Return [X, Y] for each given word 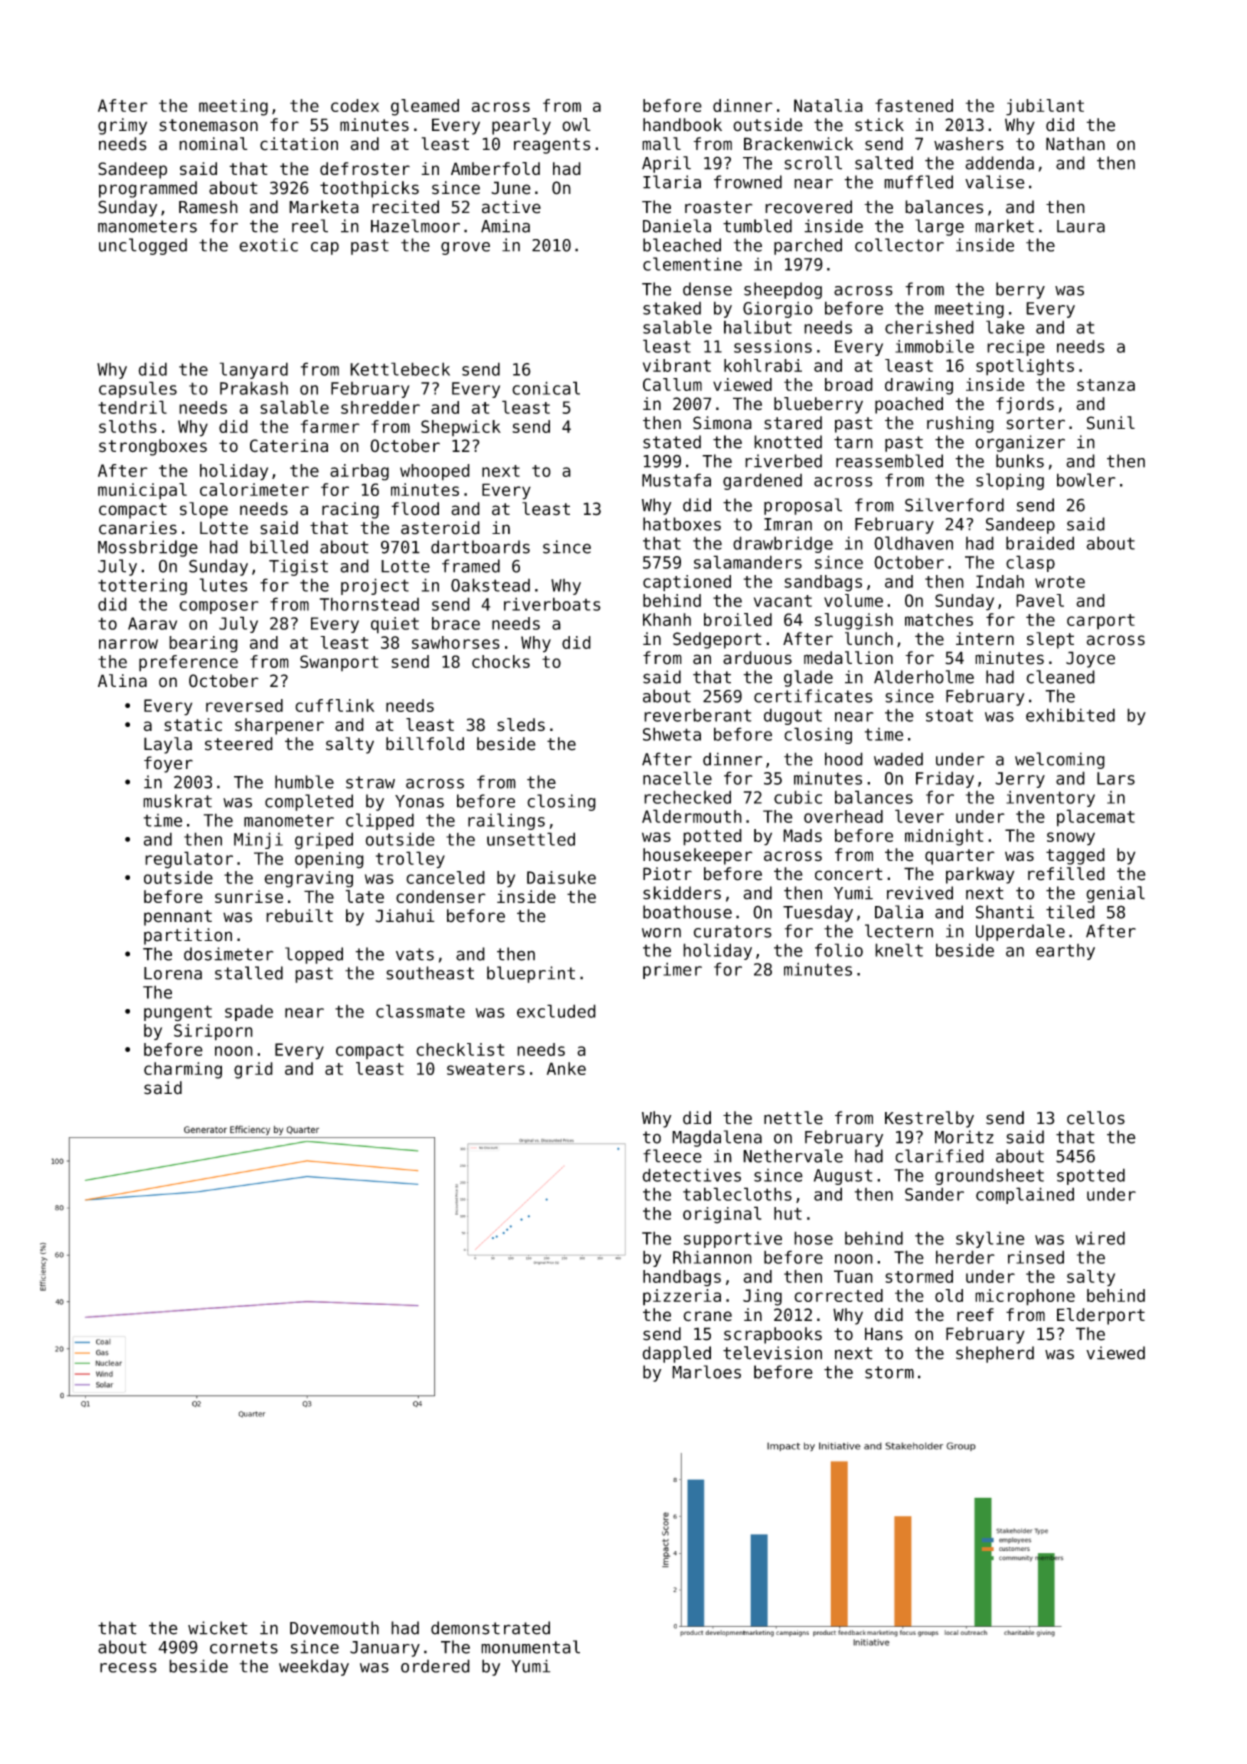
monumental [530, 1647]
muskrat [177, 801]
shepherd [995, 1354]
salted [884, 163]
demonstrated [490, 1628]
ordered [435, 1666]
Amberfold [495, 168]
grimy [122, 126]
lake [1005, 327]
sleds [521, 725]
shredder [380, 407]
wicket [218, 1628]
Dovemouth [334, 1628]
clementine [692, 264]
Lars [1116, 778]
